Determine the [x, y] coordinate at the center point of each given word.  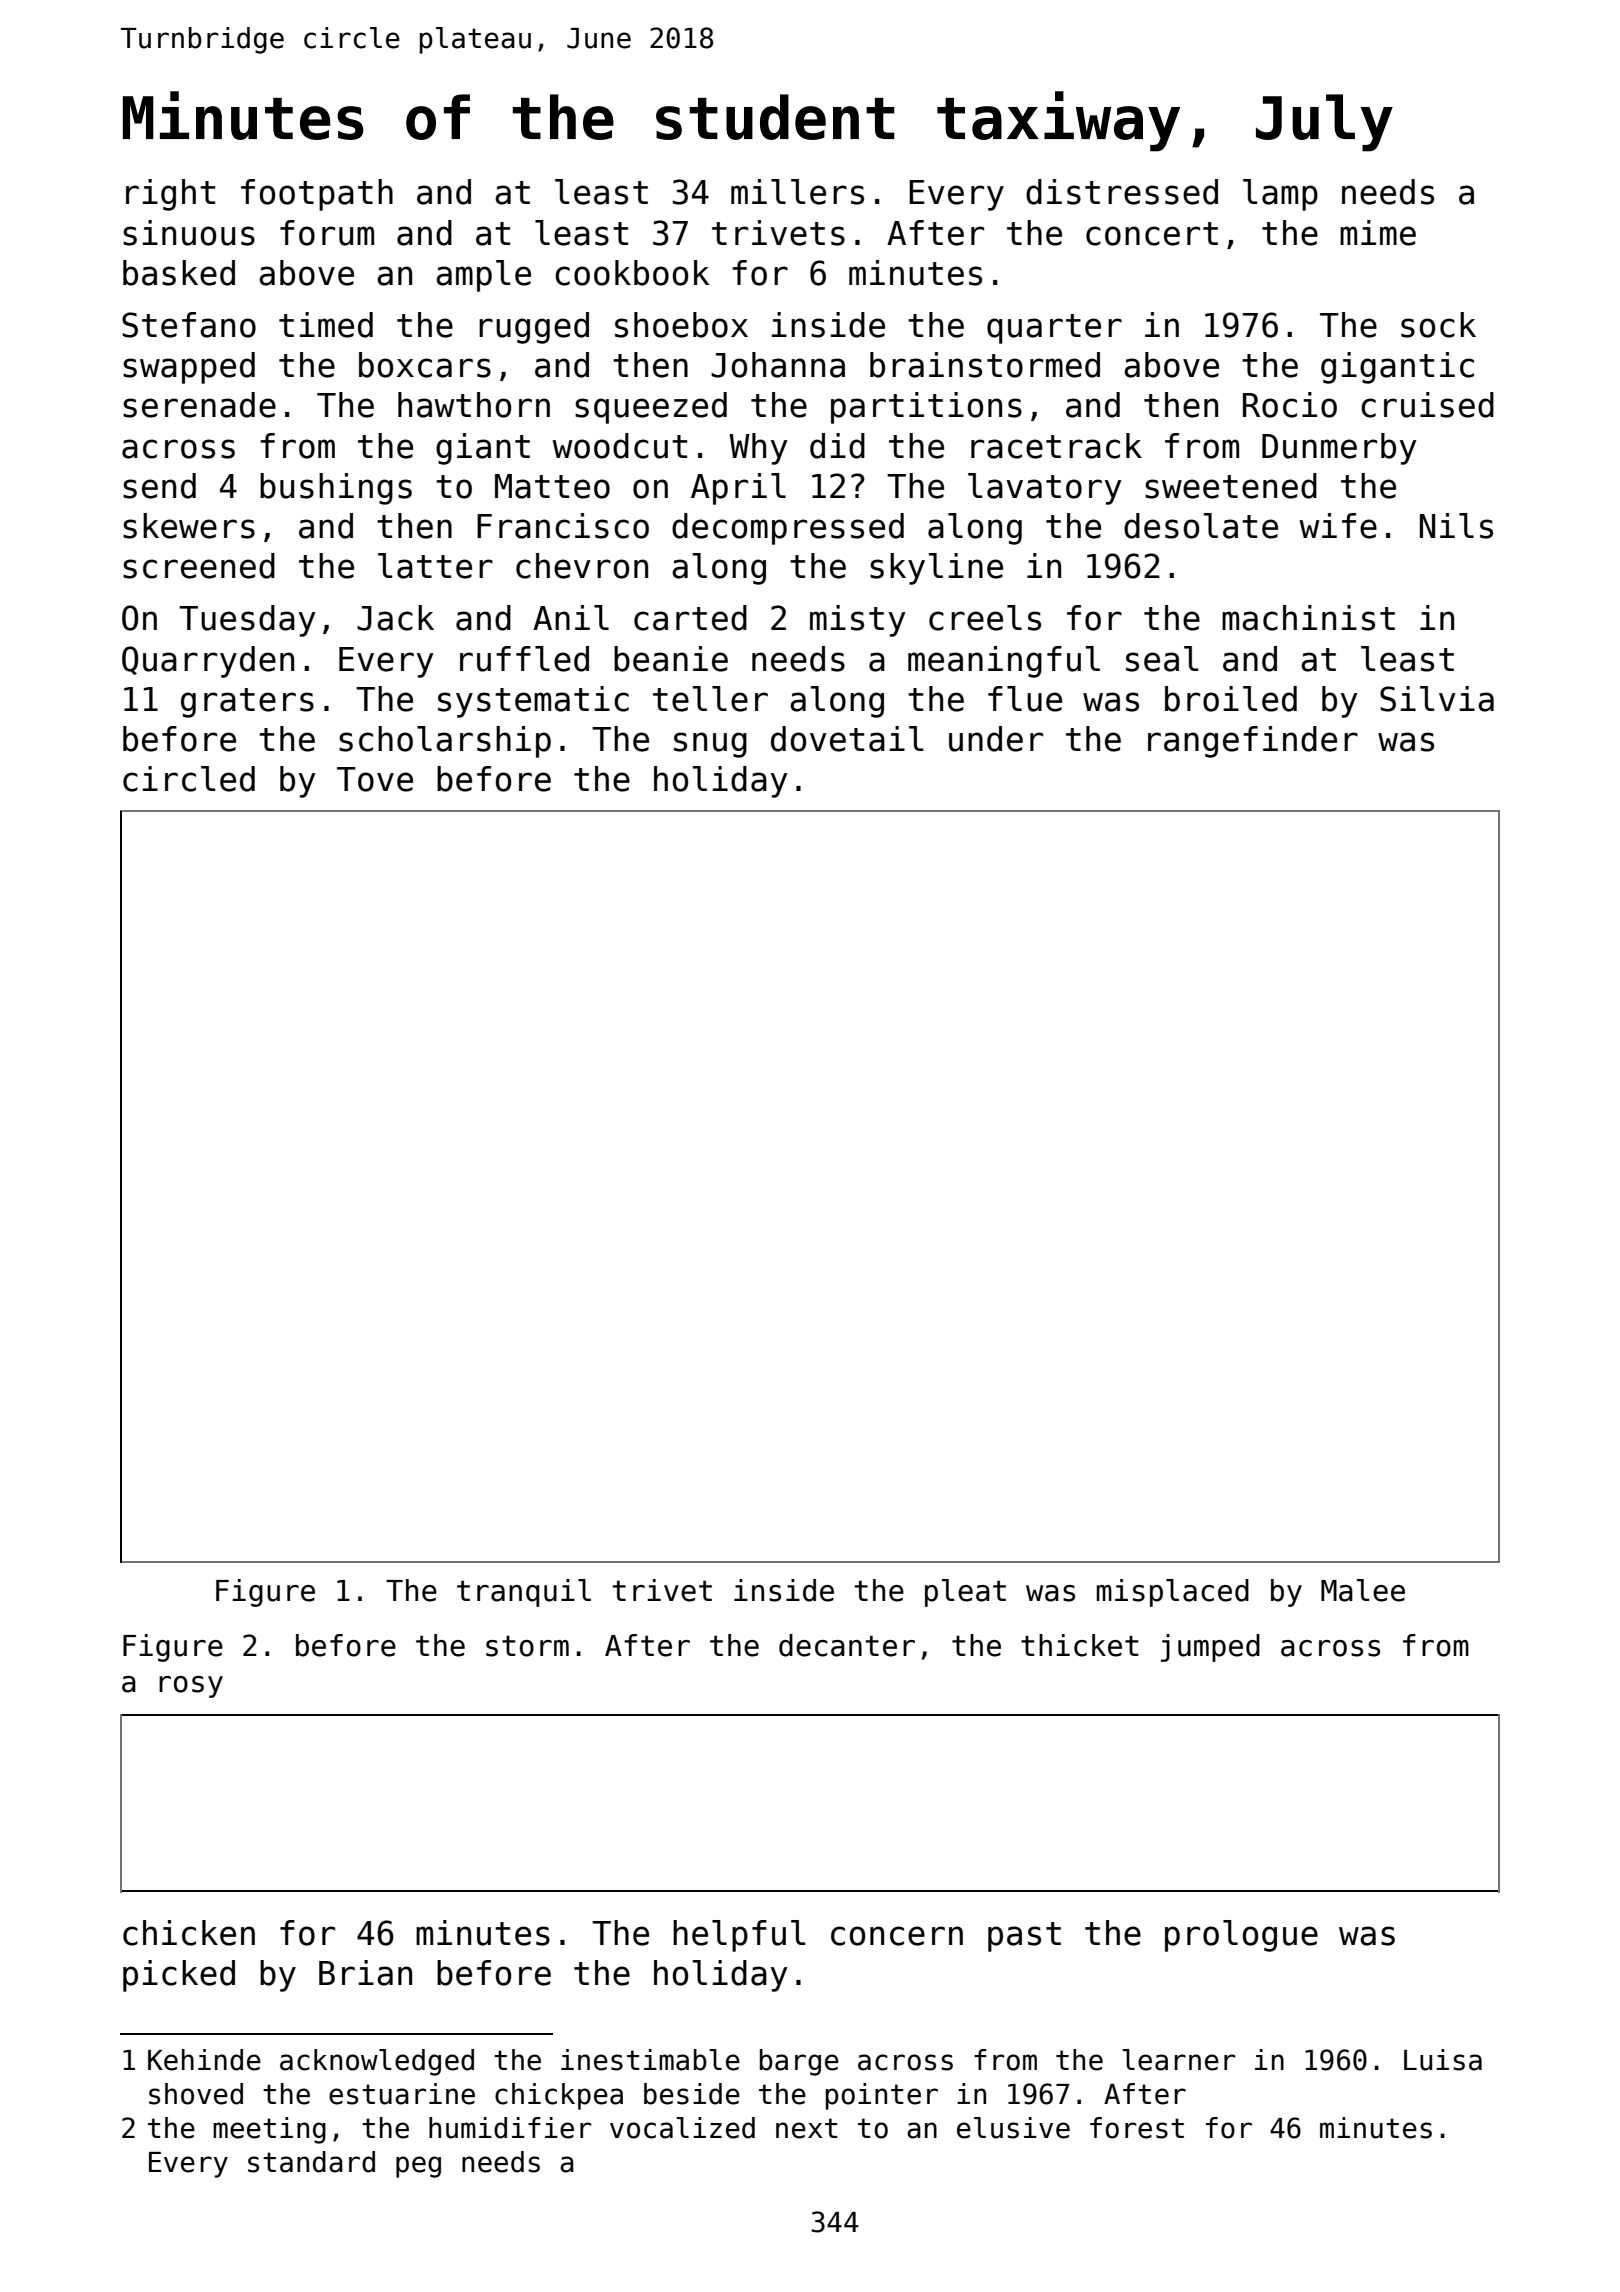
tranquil [524, 1593]
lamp [1280, 195]
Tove [375, 779]
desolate [1201, 526]
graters [247, 703]
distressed [1122, 192]
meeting [269, 2130]
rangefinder [1253, 742]
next [807, 2128]
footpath [317, 195]
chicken [189, 1933]
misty [858, 621]
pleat [965, 1593]
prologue [1241, 1936]
